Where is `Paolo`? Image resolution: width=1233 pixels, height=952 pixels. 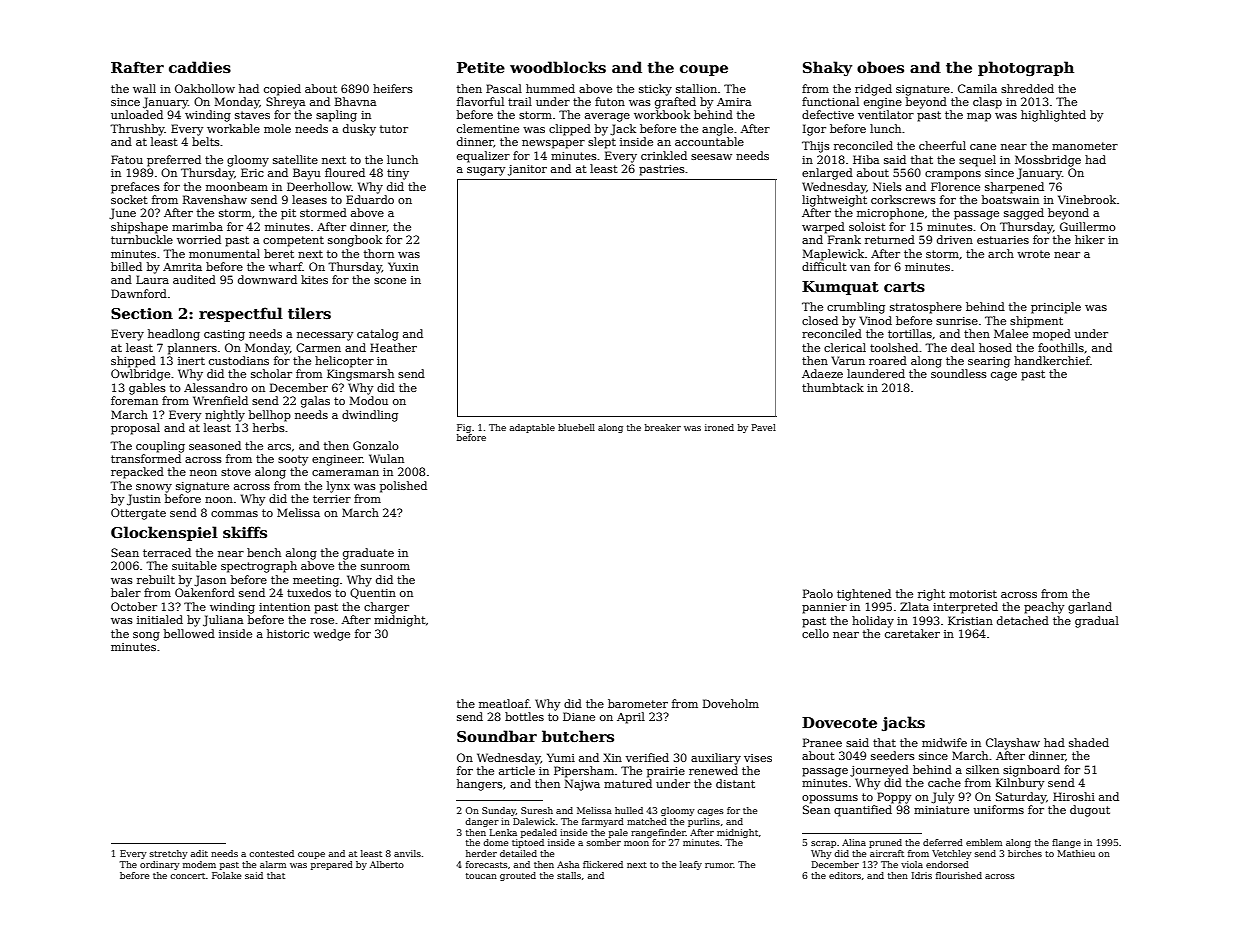
Paolo is located at coordinates (818, 593).
